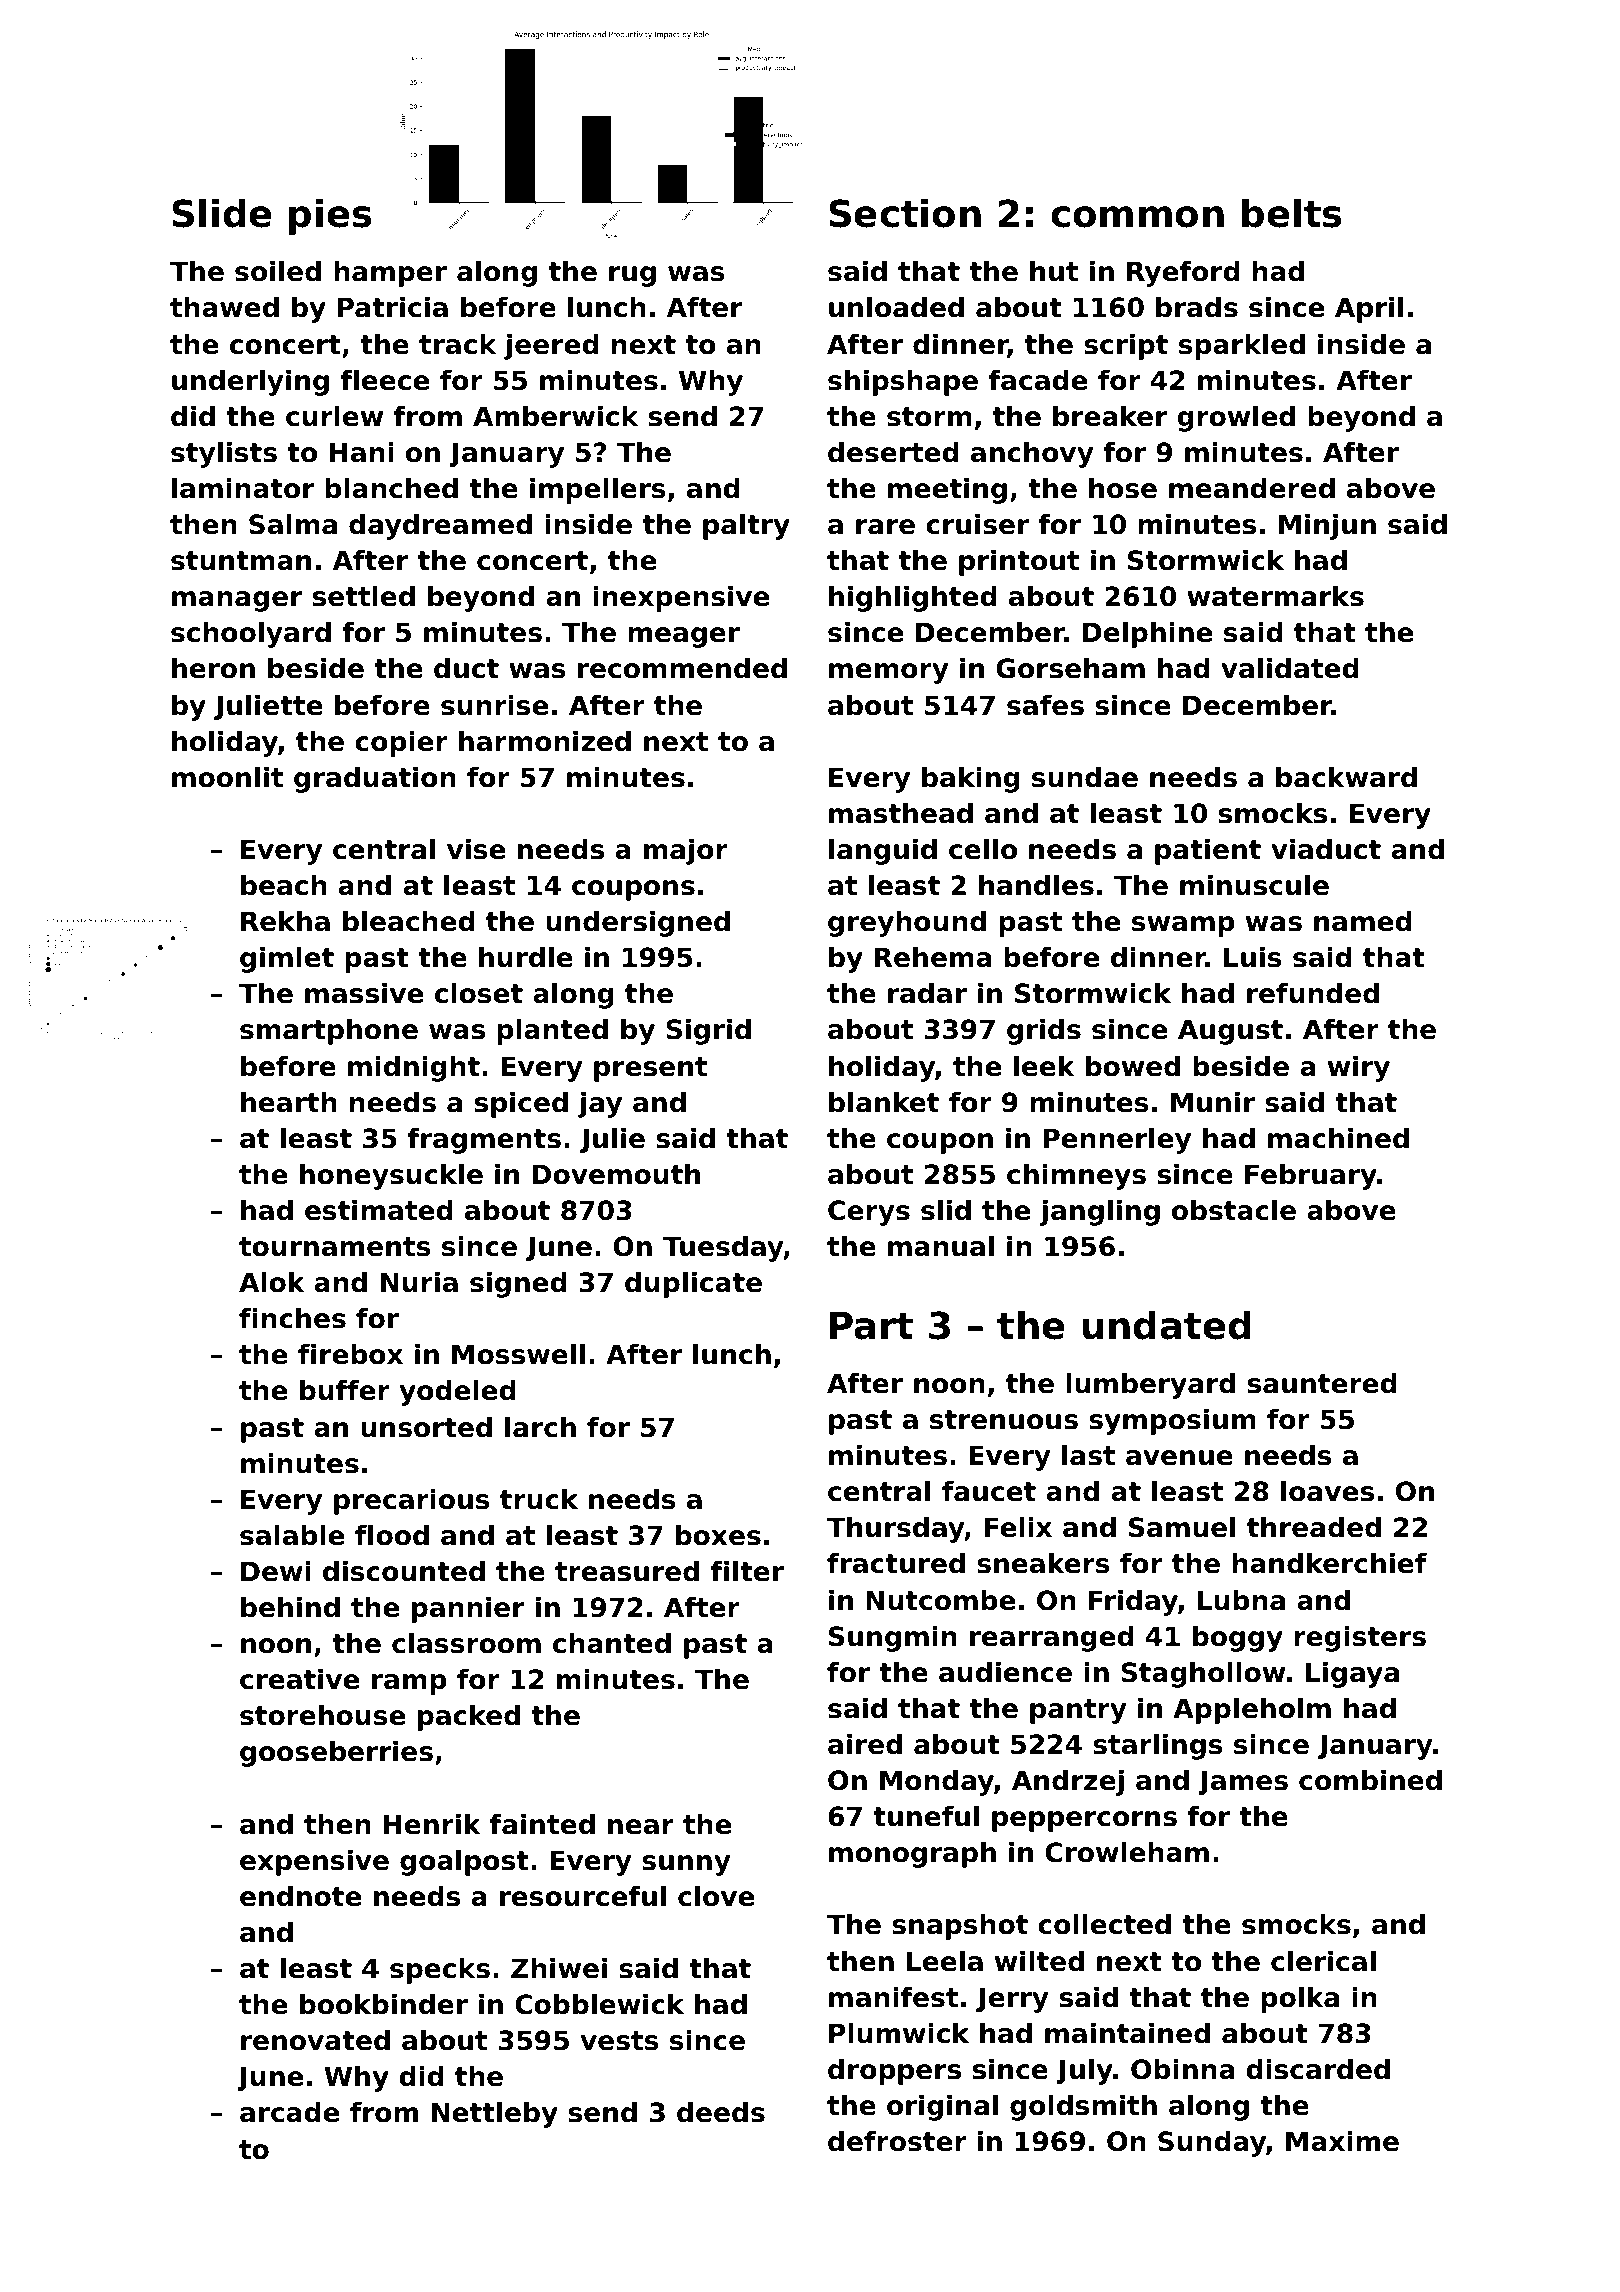  I want to click on hurdle, so click(526, 957).
